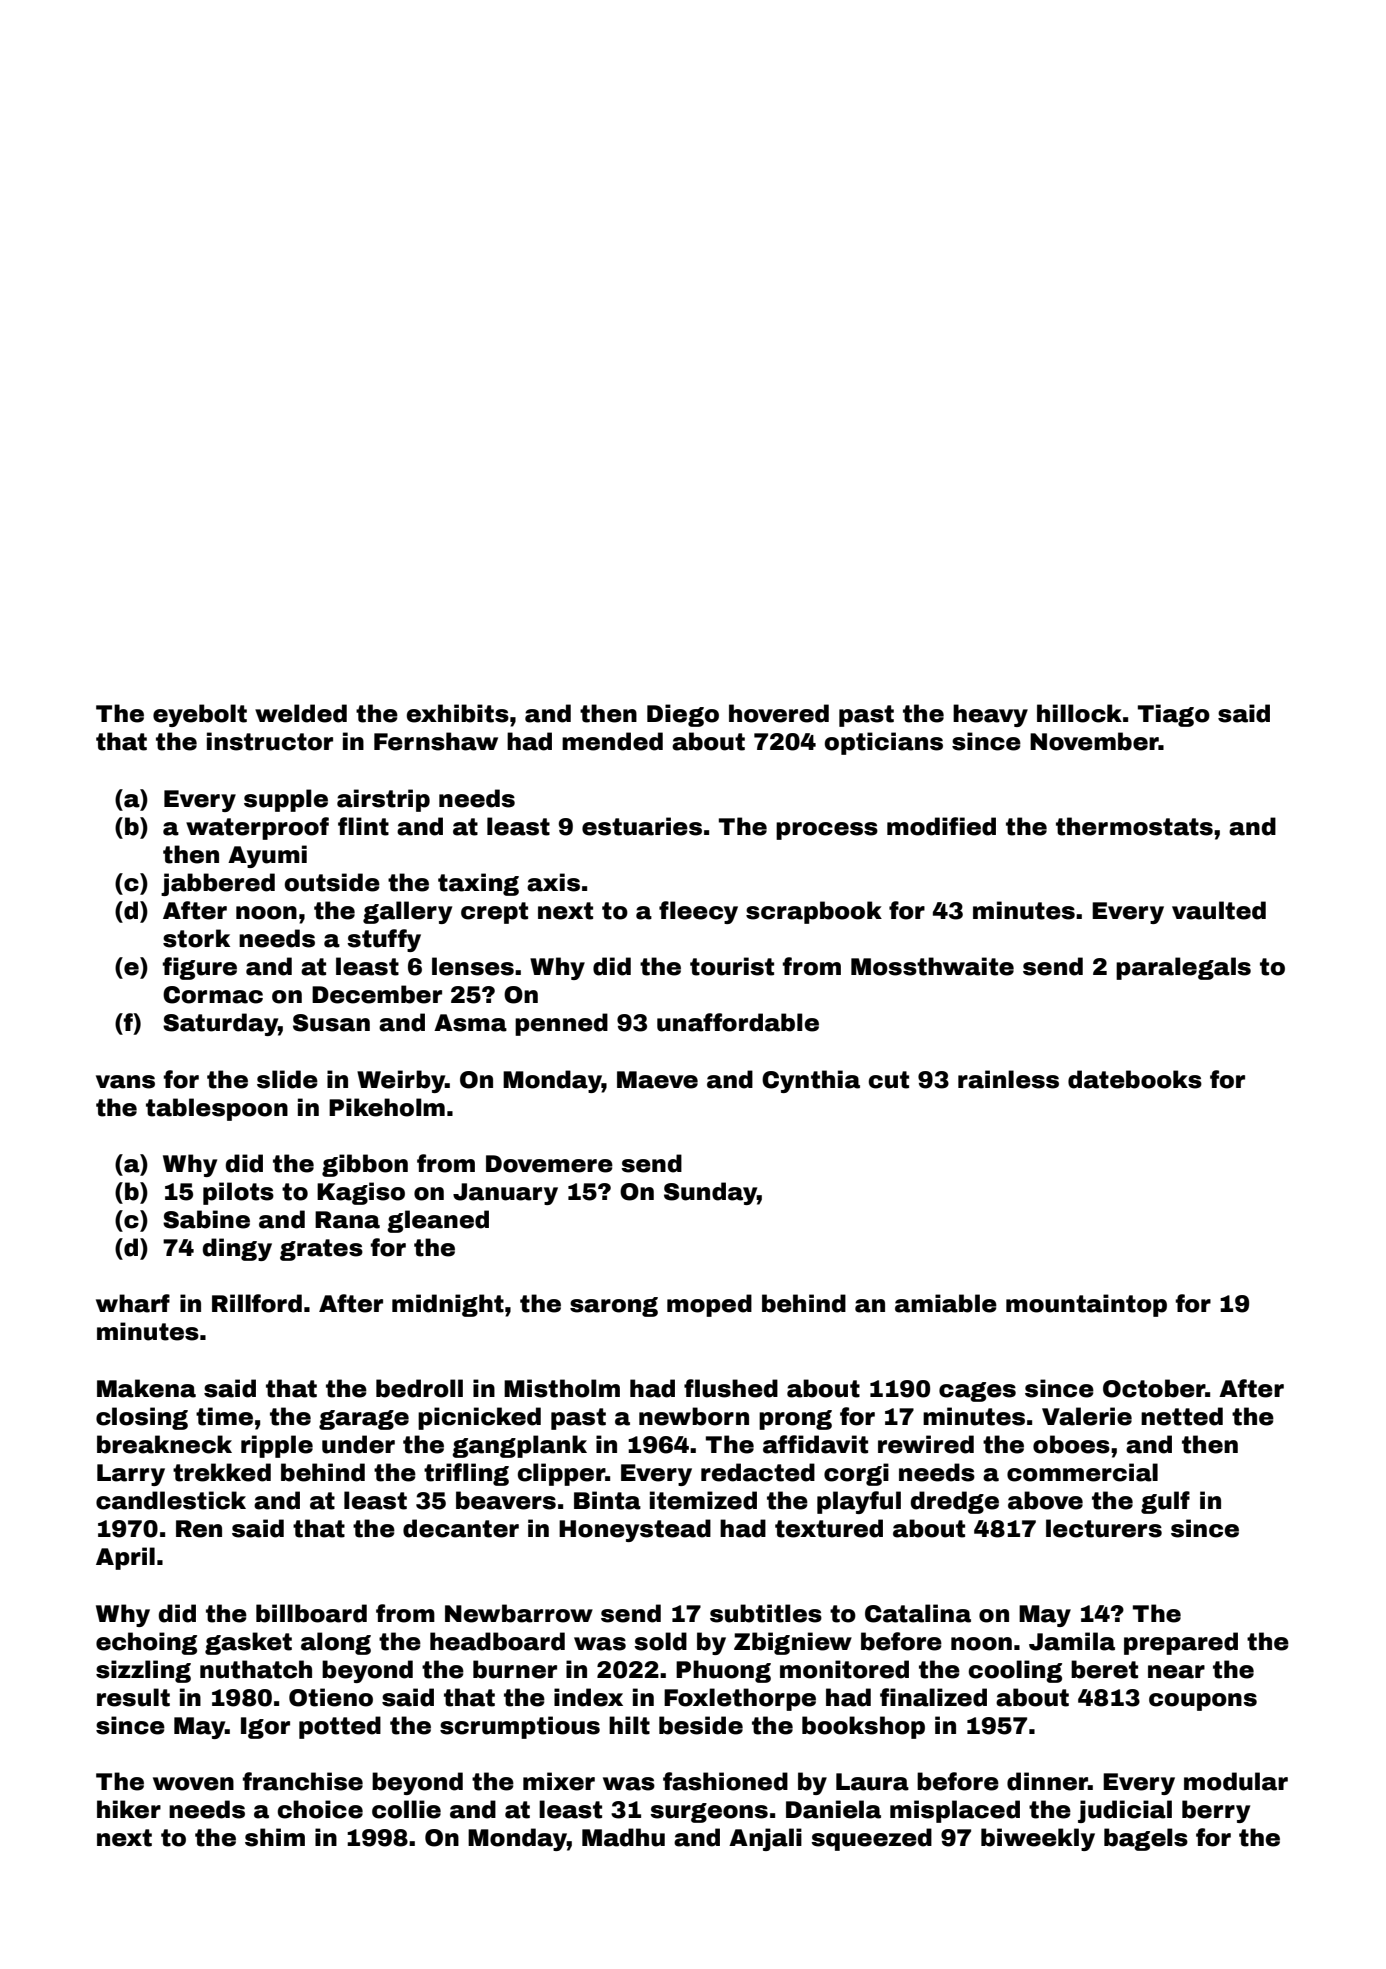  What do you see at coordinates (311, 1613) in the image?
I see `billboard` at bounding box center [311, 1613].
